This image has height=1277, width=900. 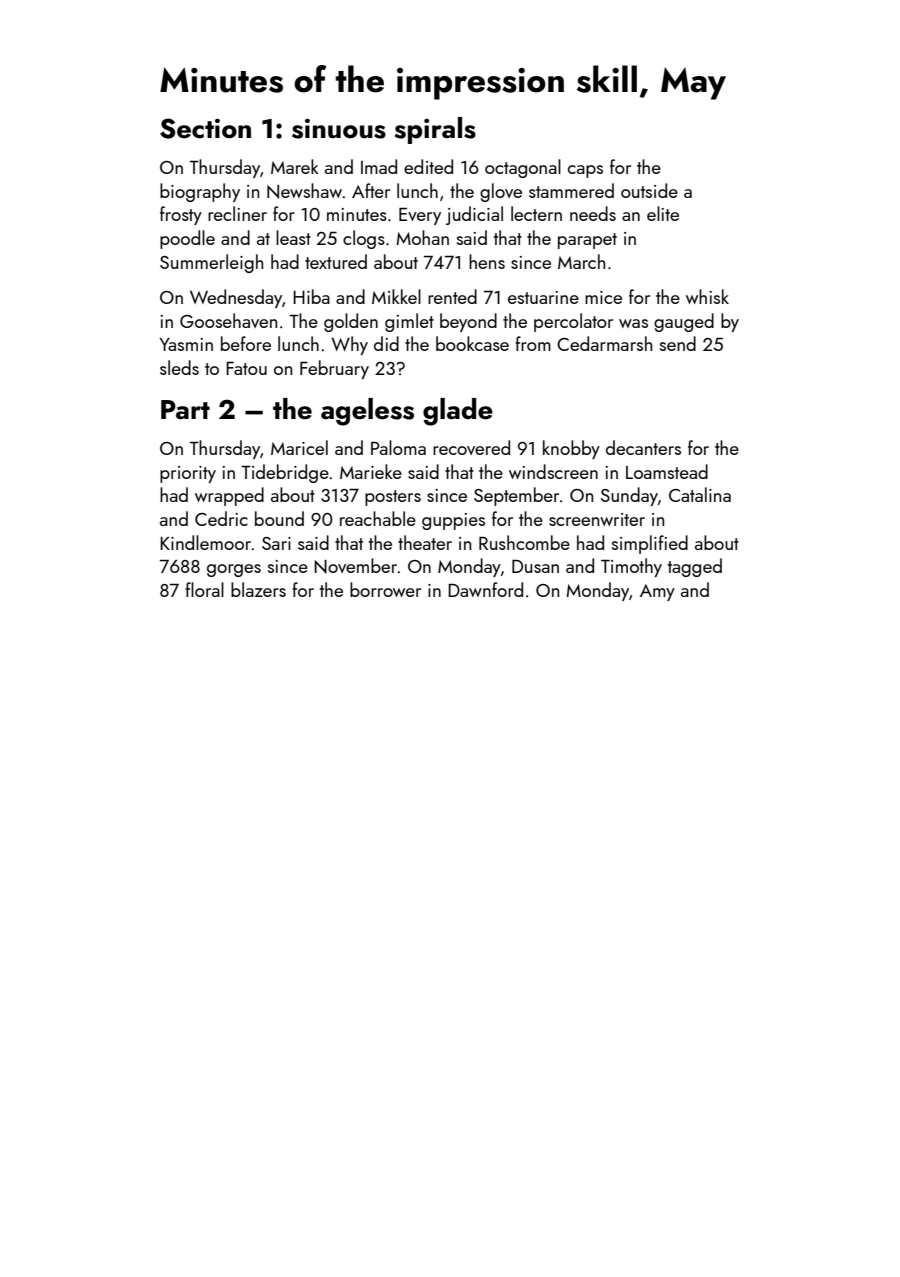 What do you see at coordinates (435, 130) in the image?
I see `spirals` at bounding box center [435, 130].
